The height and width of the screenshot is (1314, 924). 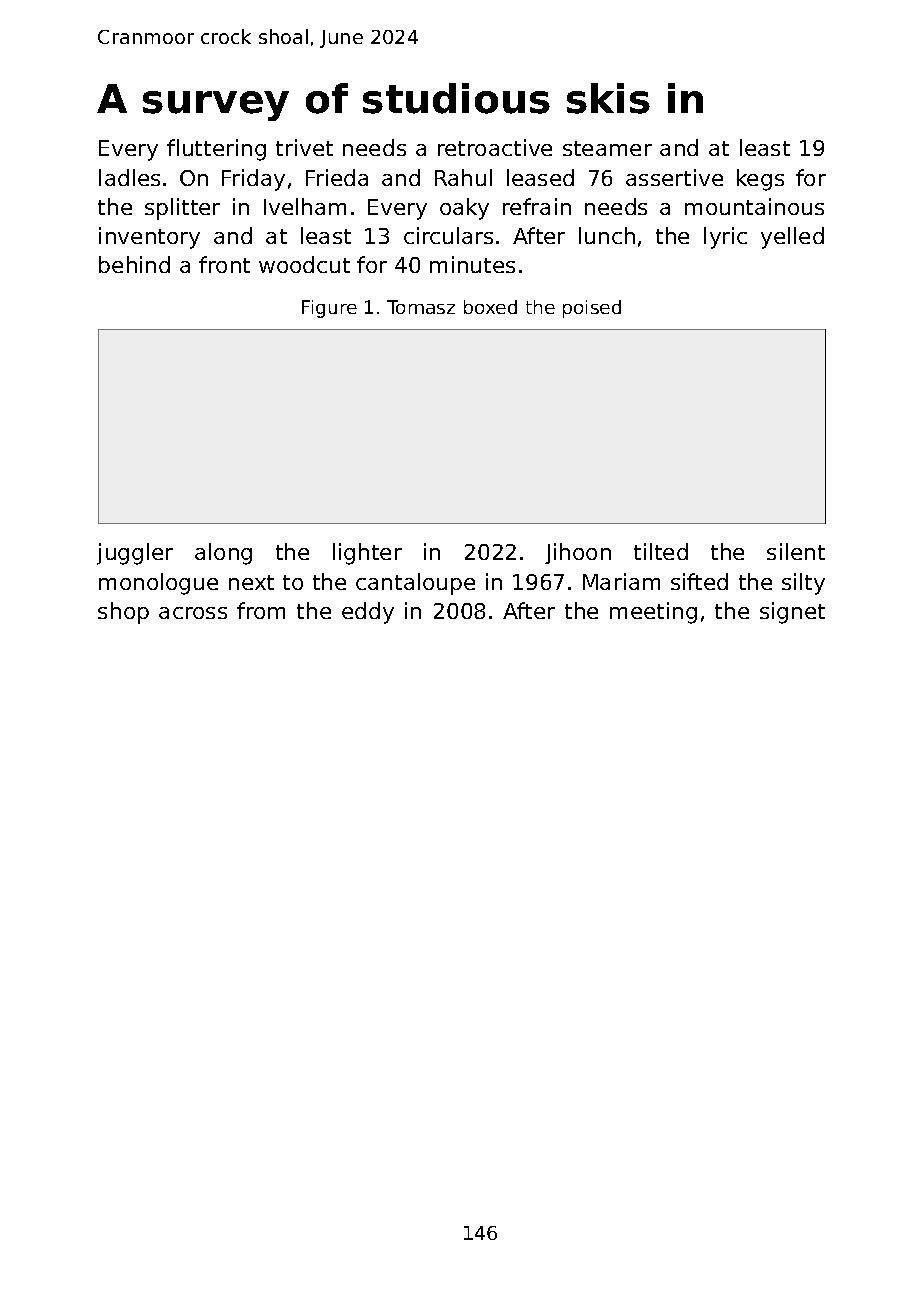 What do you see at coordinates (134, 264) in the screenshot?
I see `behind` at bounding box center [134, 264].
